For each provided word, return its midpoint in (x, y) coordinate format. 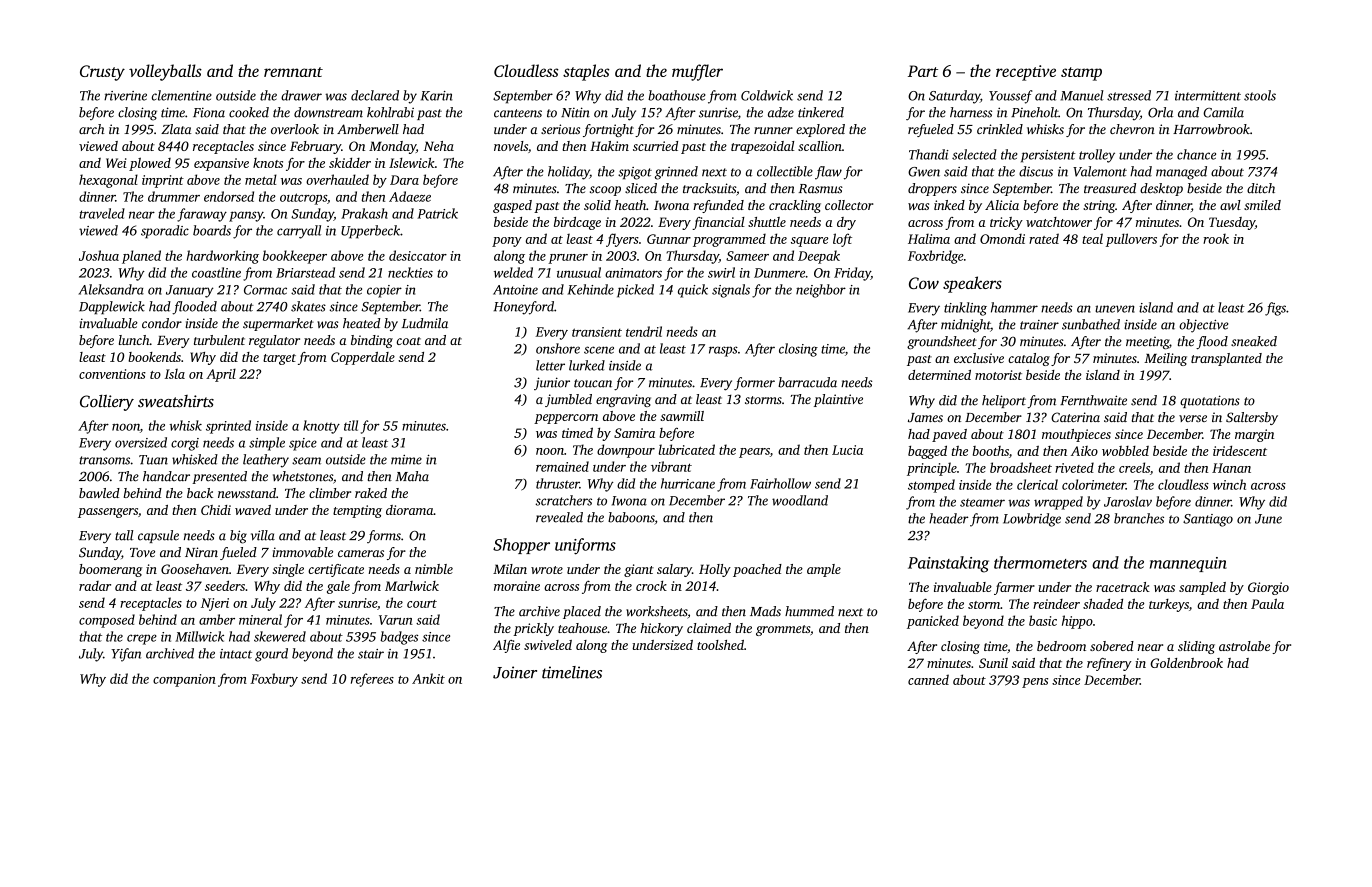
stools (1260, 95)
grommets (783, 630)
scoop (605, 191)
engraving (623, 400)
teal (1092, 238)
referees (372, 680)
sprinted (228, 427)
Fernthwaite (1093, 400)
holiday (569, 173)
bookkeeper (295, 257)
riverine (125, 96)
